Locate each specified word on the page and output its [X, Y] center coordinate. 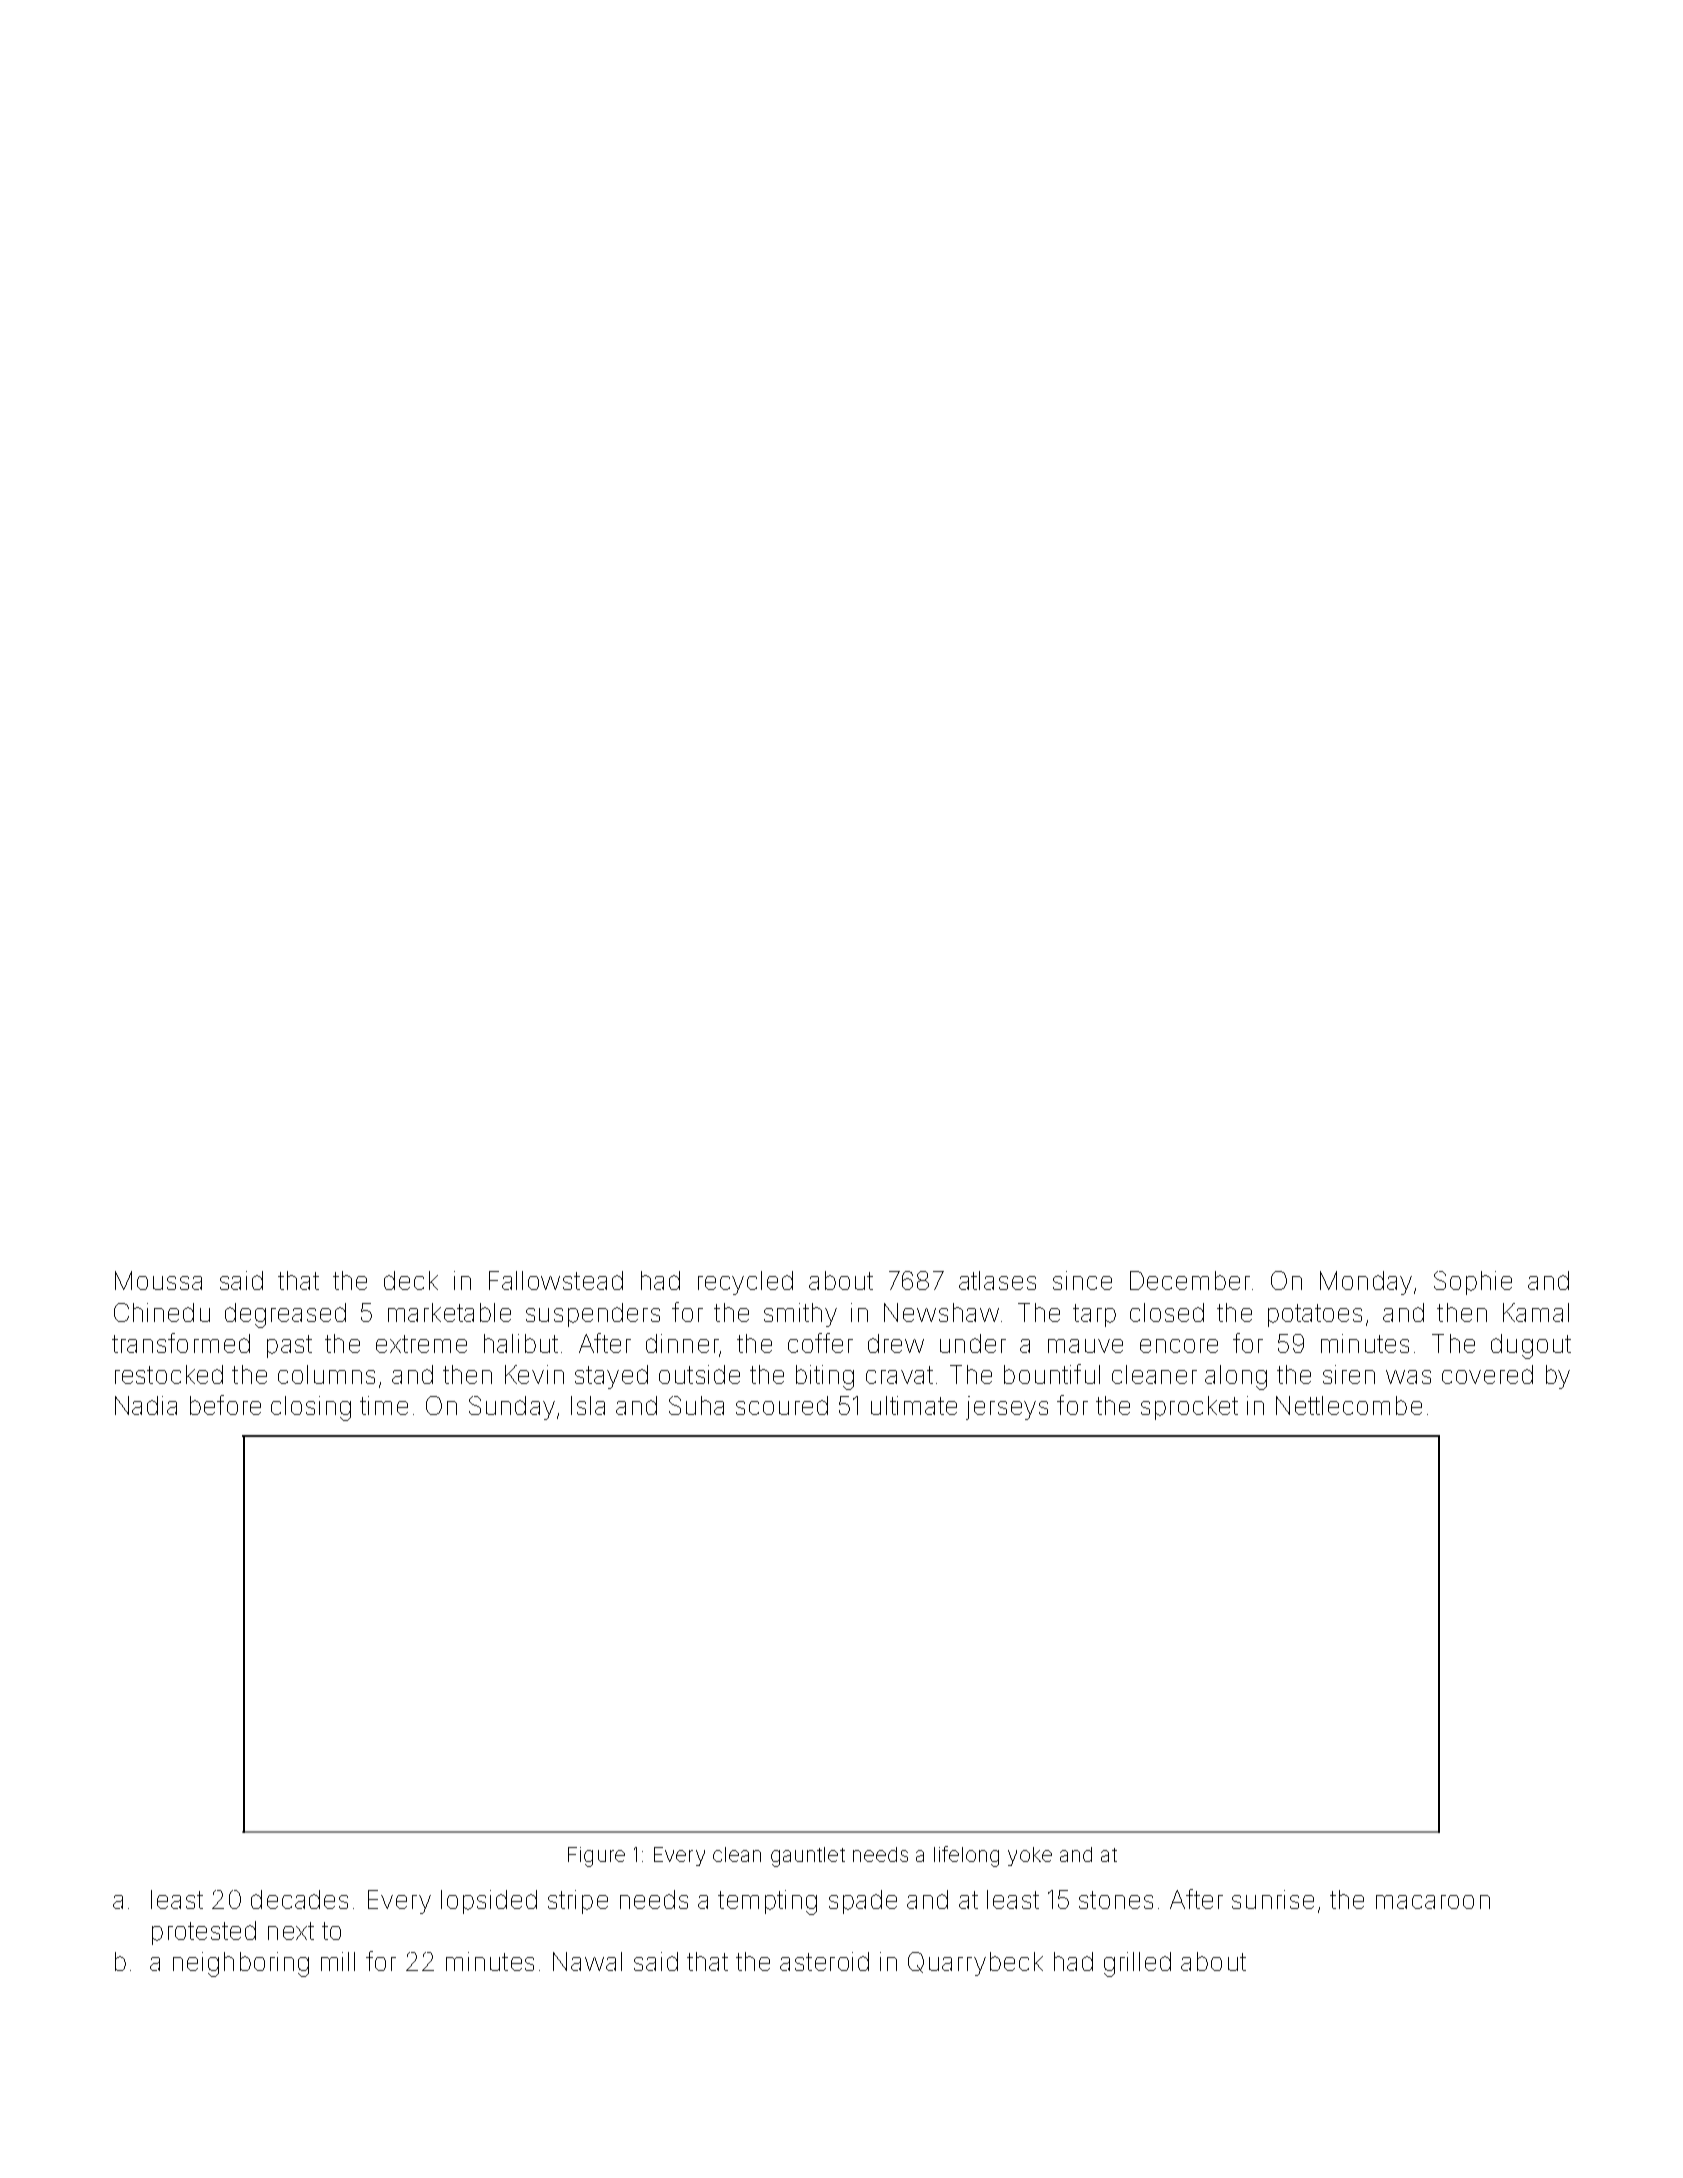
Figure [596, 1857]
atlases [997, 1280]
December [1190, 1280]
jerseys [1007, 1408]
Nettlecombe [1349, 1405]
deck [411, 1280]
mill [338, 1961]
